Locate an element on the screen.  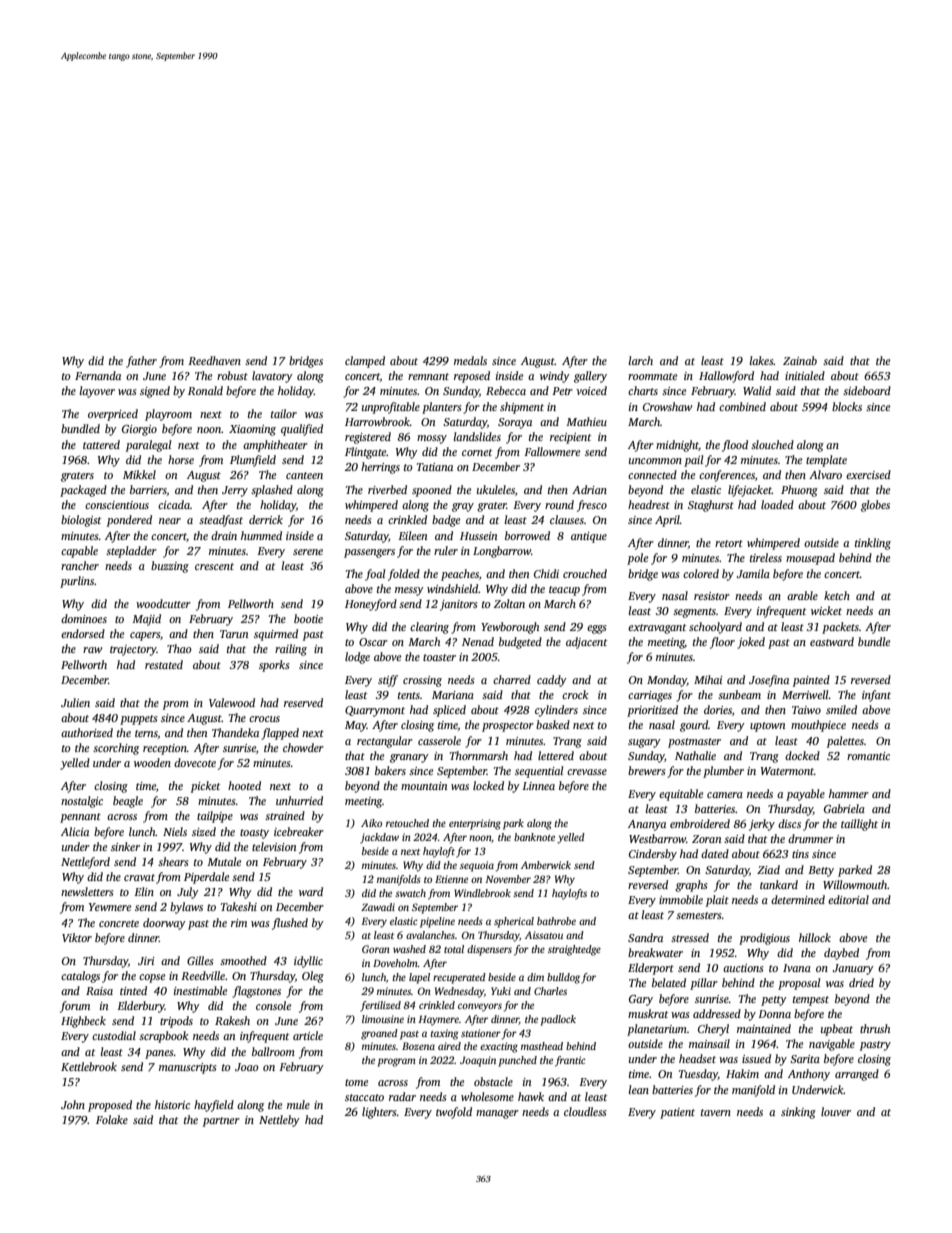
cloudless is located at coordinates (585, 1111).
